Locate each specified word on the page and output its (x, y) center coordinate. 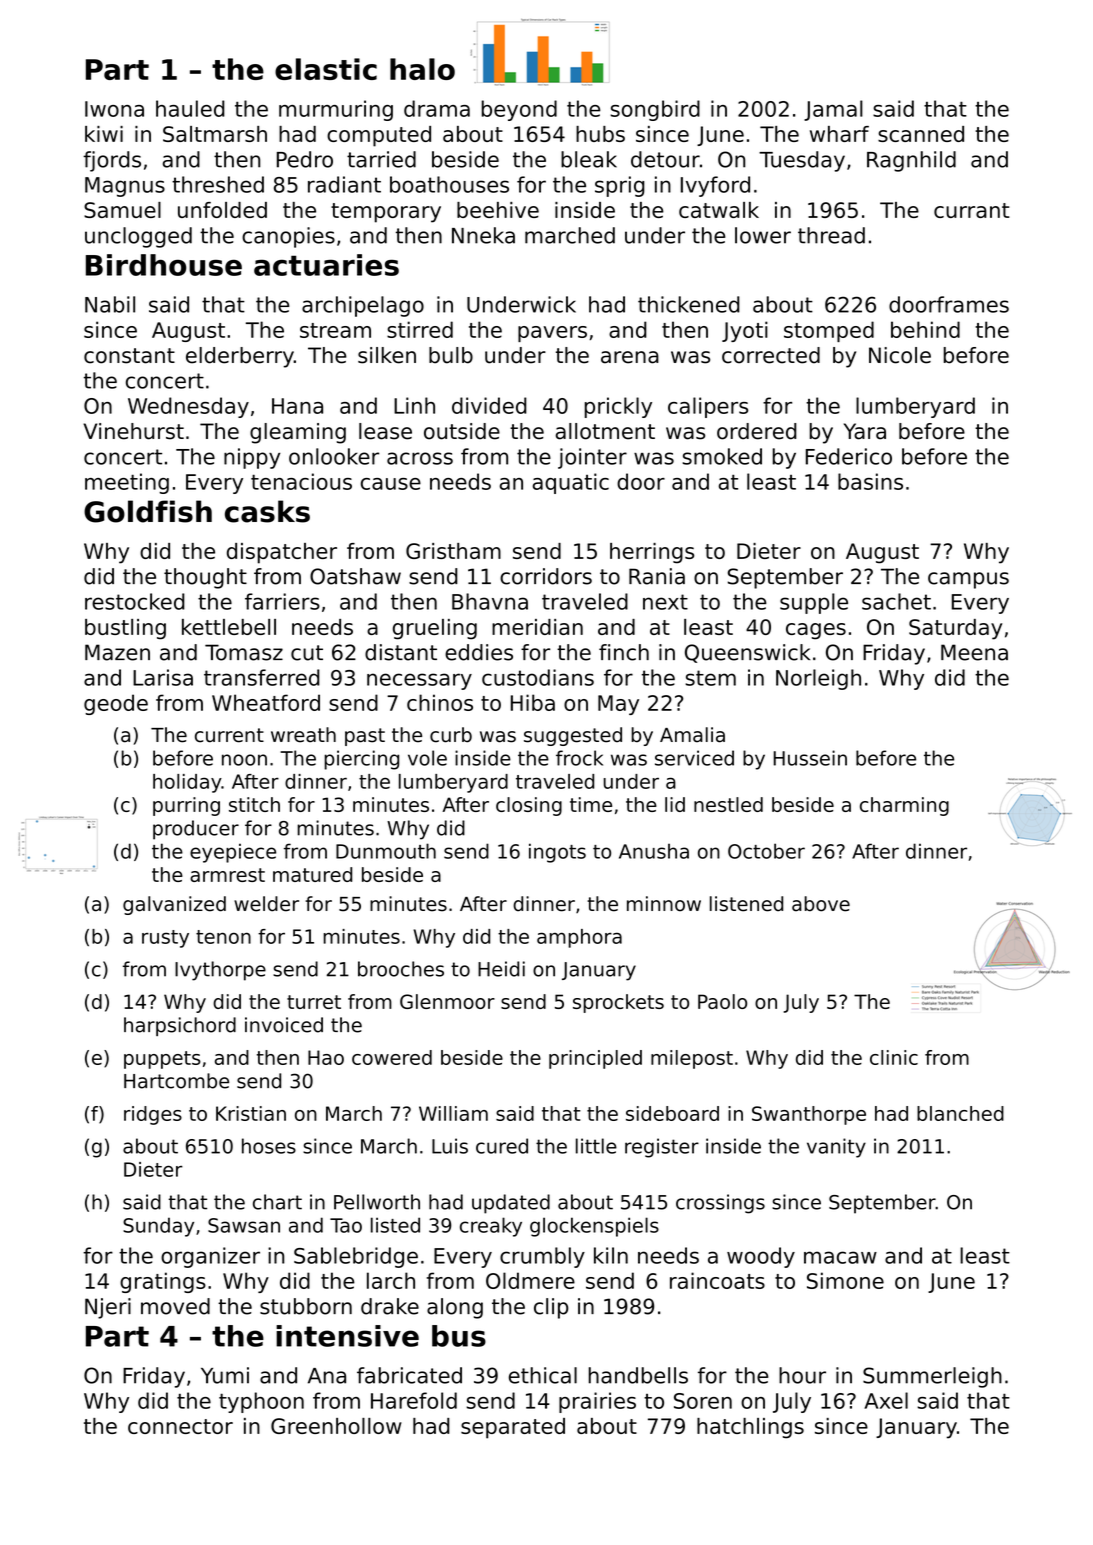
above (821, 904)
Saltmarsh (215, 134)
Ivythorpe (220, 971)
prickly (618, 407)
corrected (771, 355)
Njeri (108, 1308)
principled (595, 1059)
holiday (187, 783)
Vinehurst (133, 431)
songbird (655, 110)
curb (451, 735)
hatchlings (750, 1428)
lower (763, 235)
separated (513, 1428)
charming (904, 806)
